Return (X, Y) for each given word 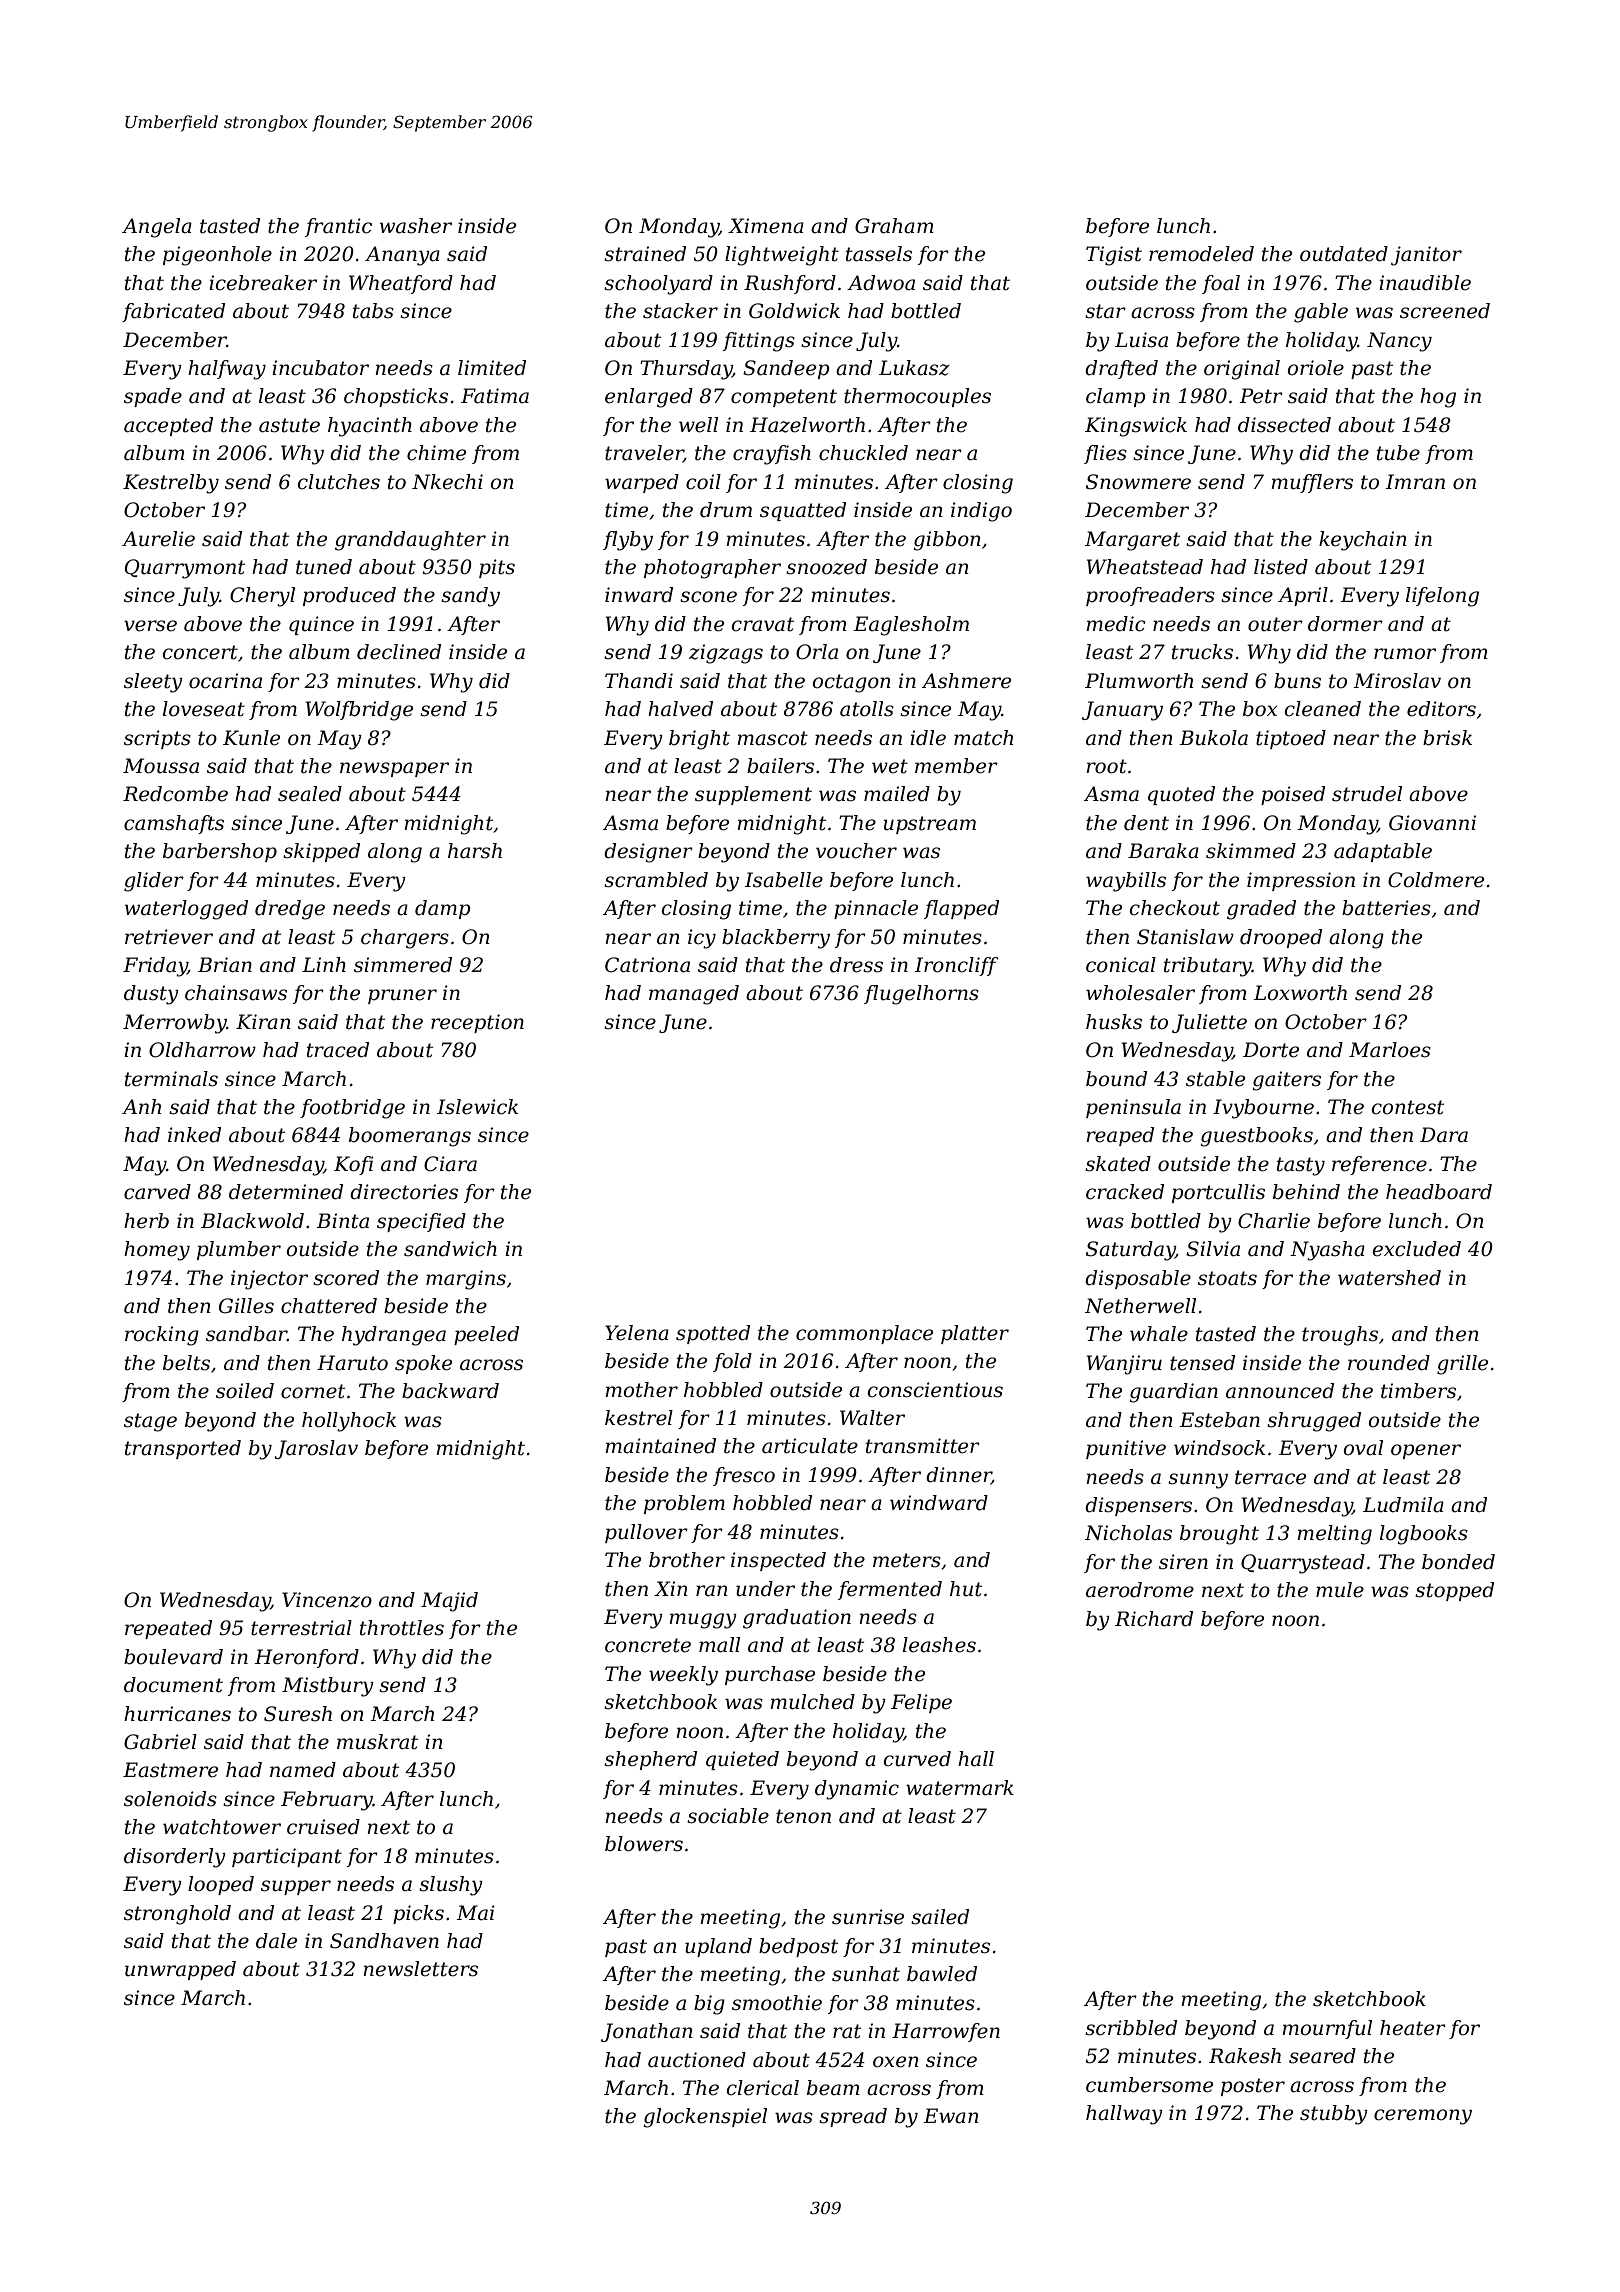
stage (150, 1422)
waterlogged (186, 910)
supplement (753, 795)
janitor (1426, 256)
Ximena (766, 226)
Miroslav (1397, 681)
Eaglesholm (911, 626)
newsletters (420, 1969)
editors (1441, 709)
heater (1413, 2028)
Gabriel (160, 1742)
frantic (338, 227)
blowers (644, 1844)
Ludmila (1403, 1505)
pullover (646, 1533)
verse (150, 626)
